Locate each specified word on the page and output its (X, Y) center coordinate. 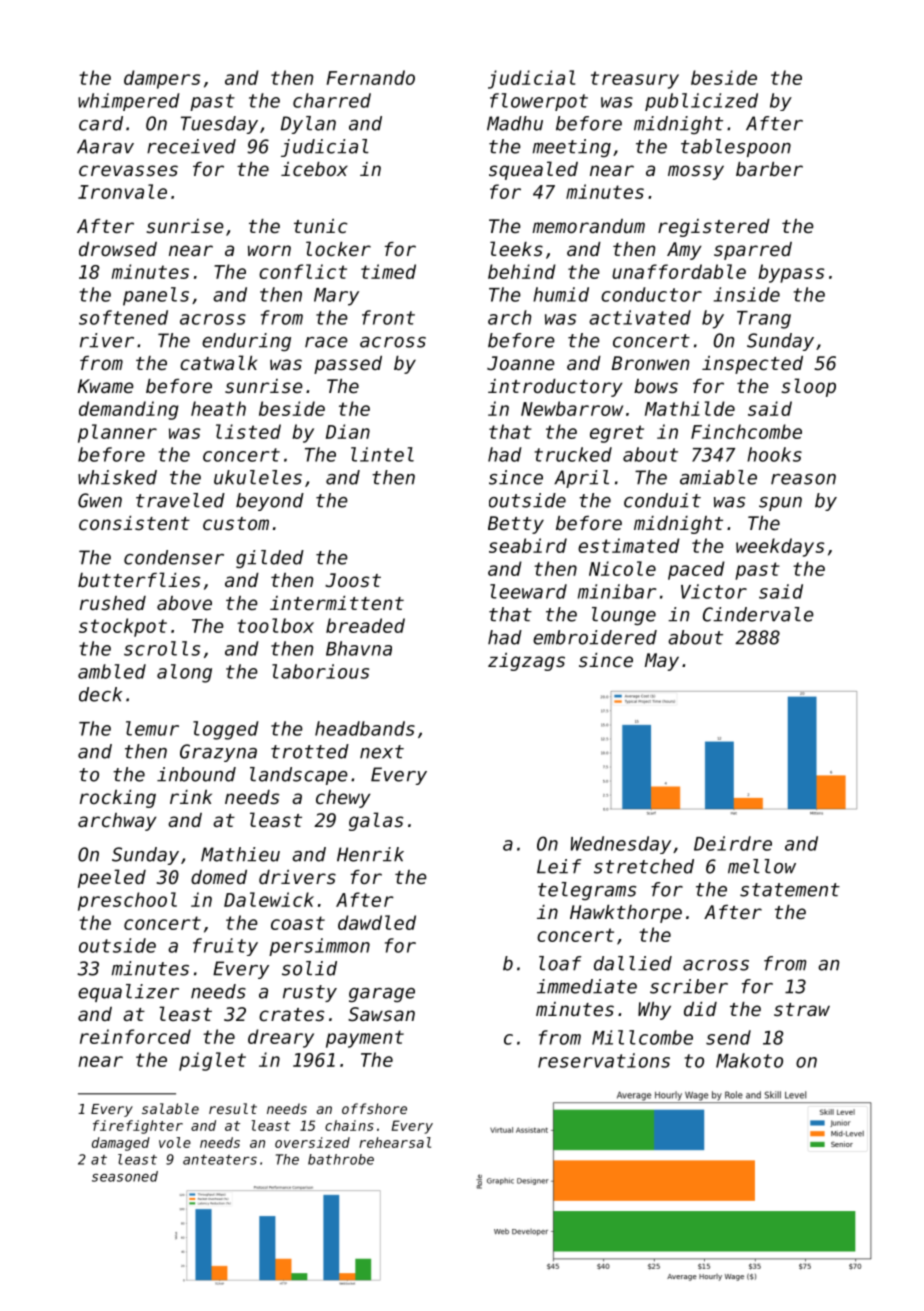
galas (376, 821)
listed (248, 431)
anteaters (220, 1160)
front (388, 317)
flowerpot (539, 102)
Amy (684, 251)
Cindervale (758, 614)
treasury (635, 80)
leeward (528, 591)
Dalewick (269, 899)
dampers (162, 79)
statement (790, 890)
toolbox (275, 625)
